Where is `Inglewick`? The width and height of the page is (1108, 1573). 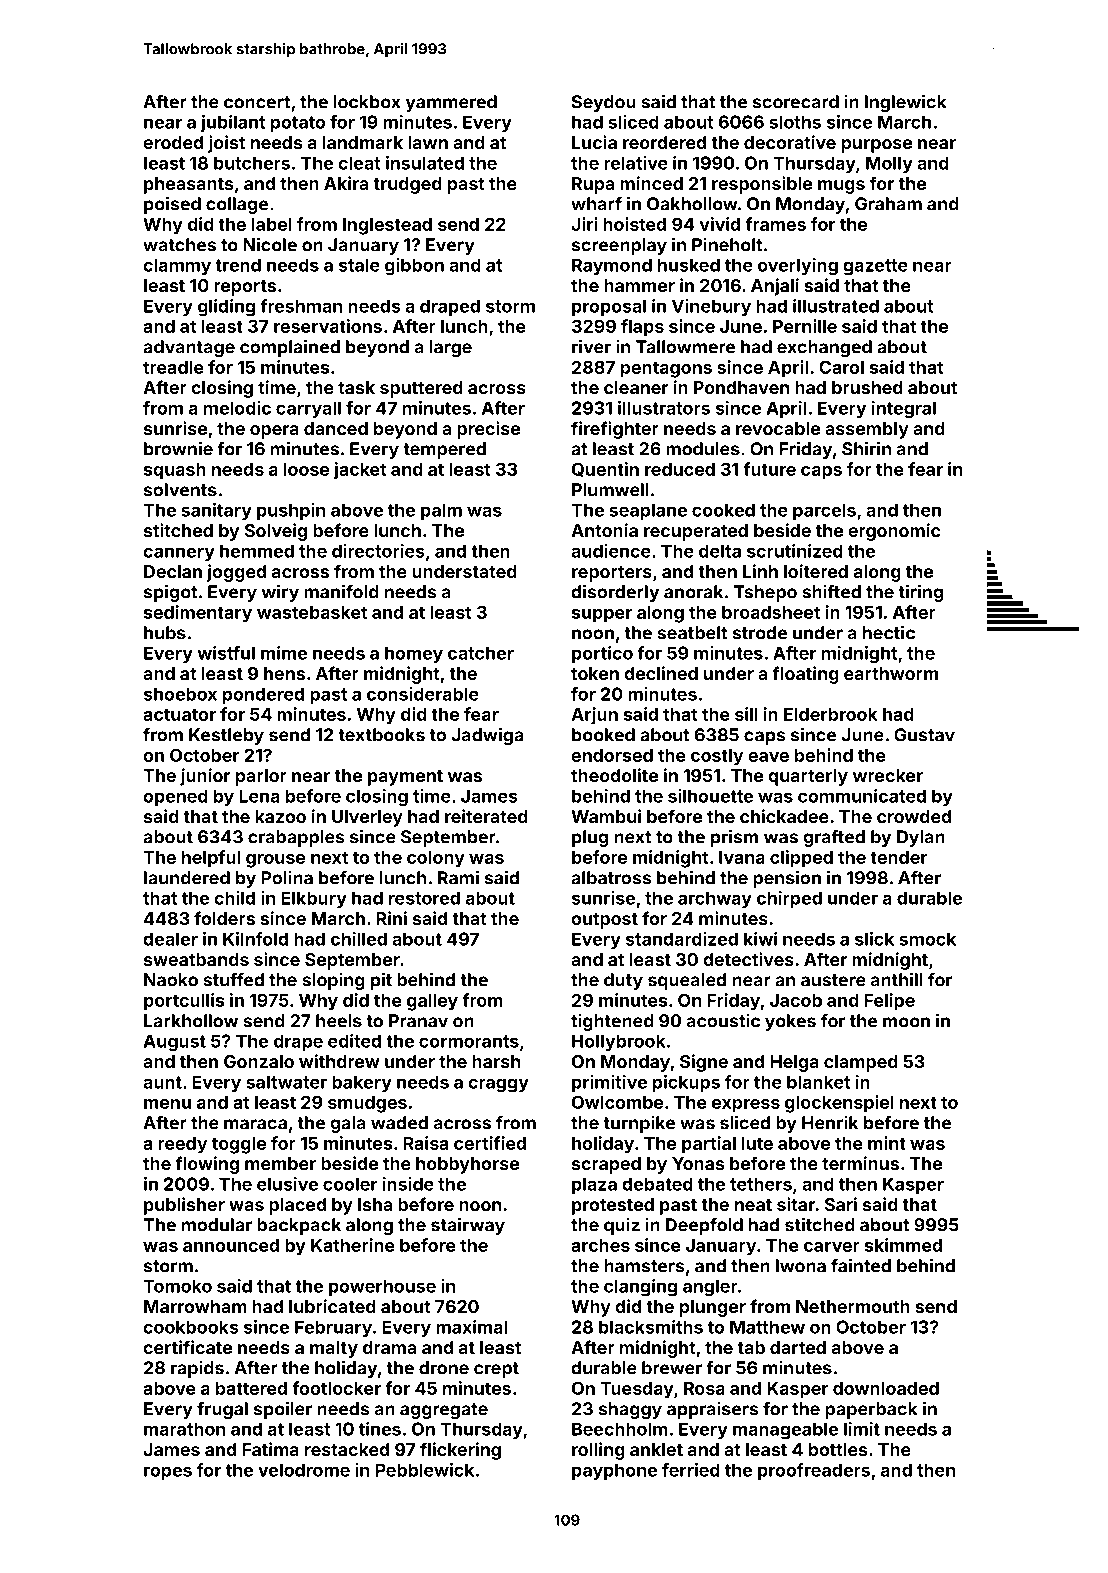 Inglewick is located at coordinates (905, 103).
